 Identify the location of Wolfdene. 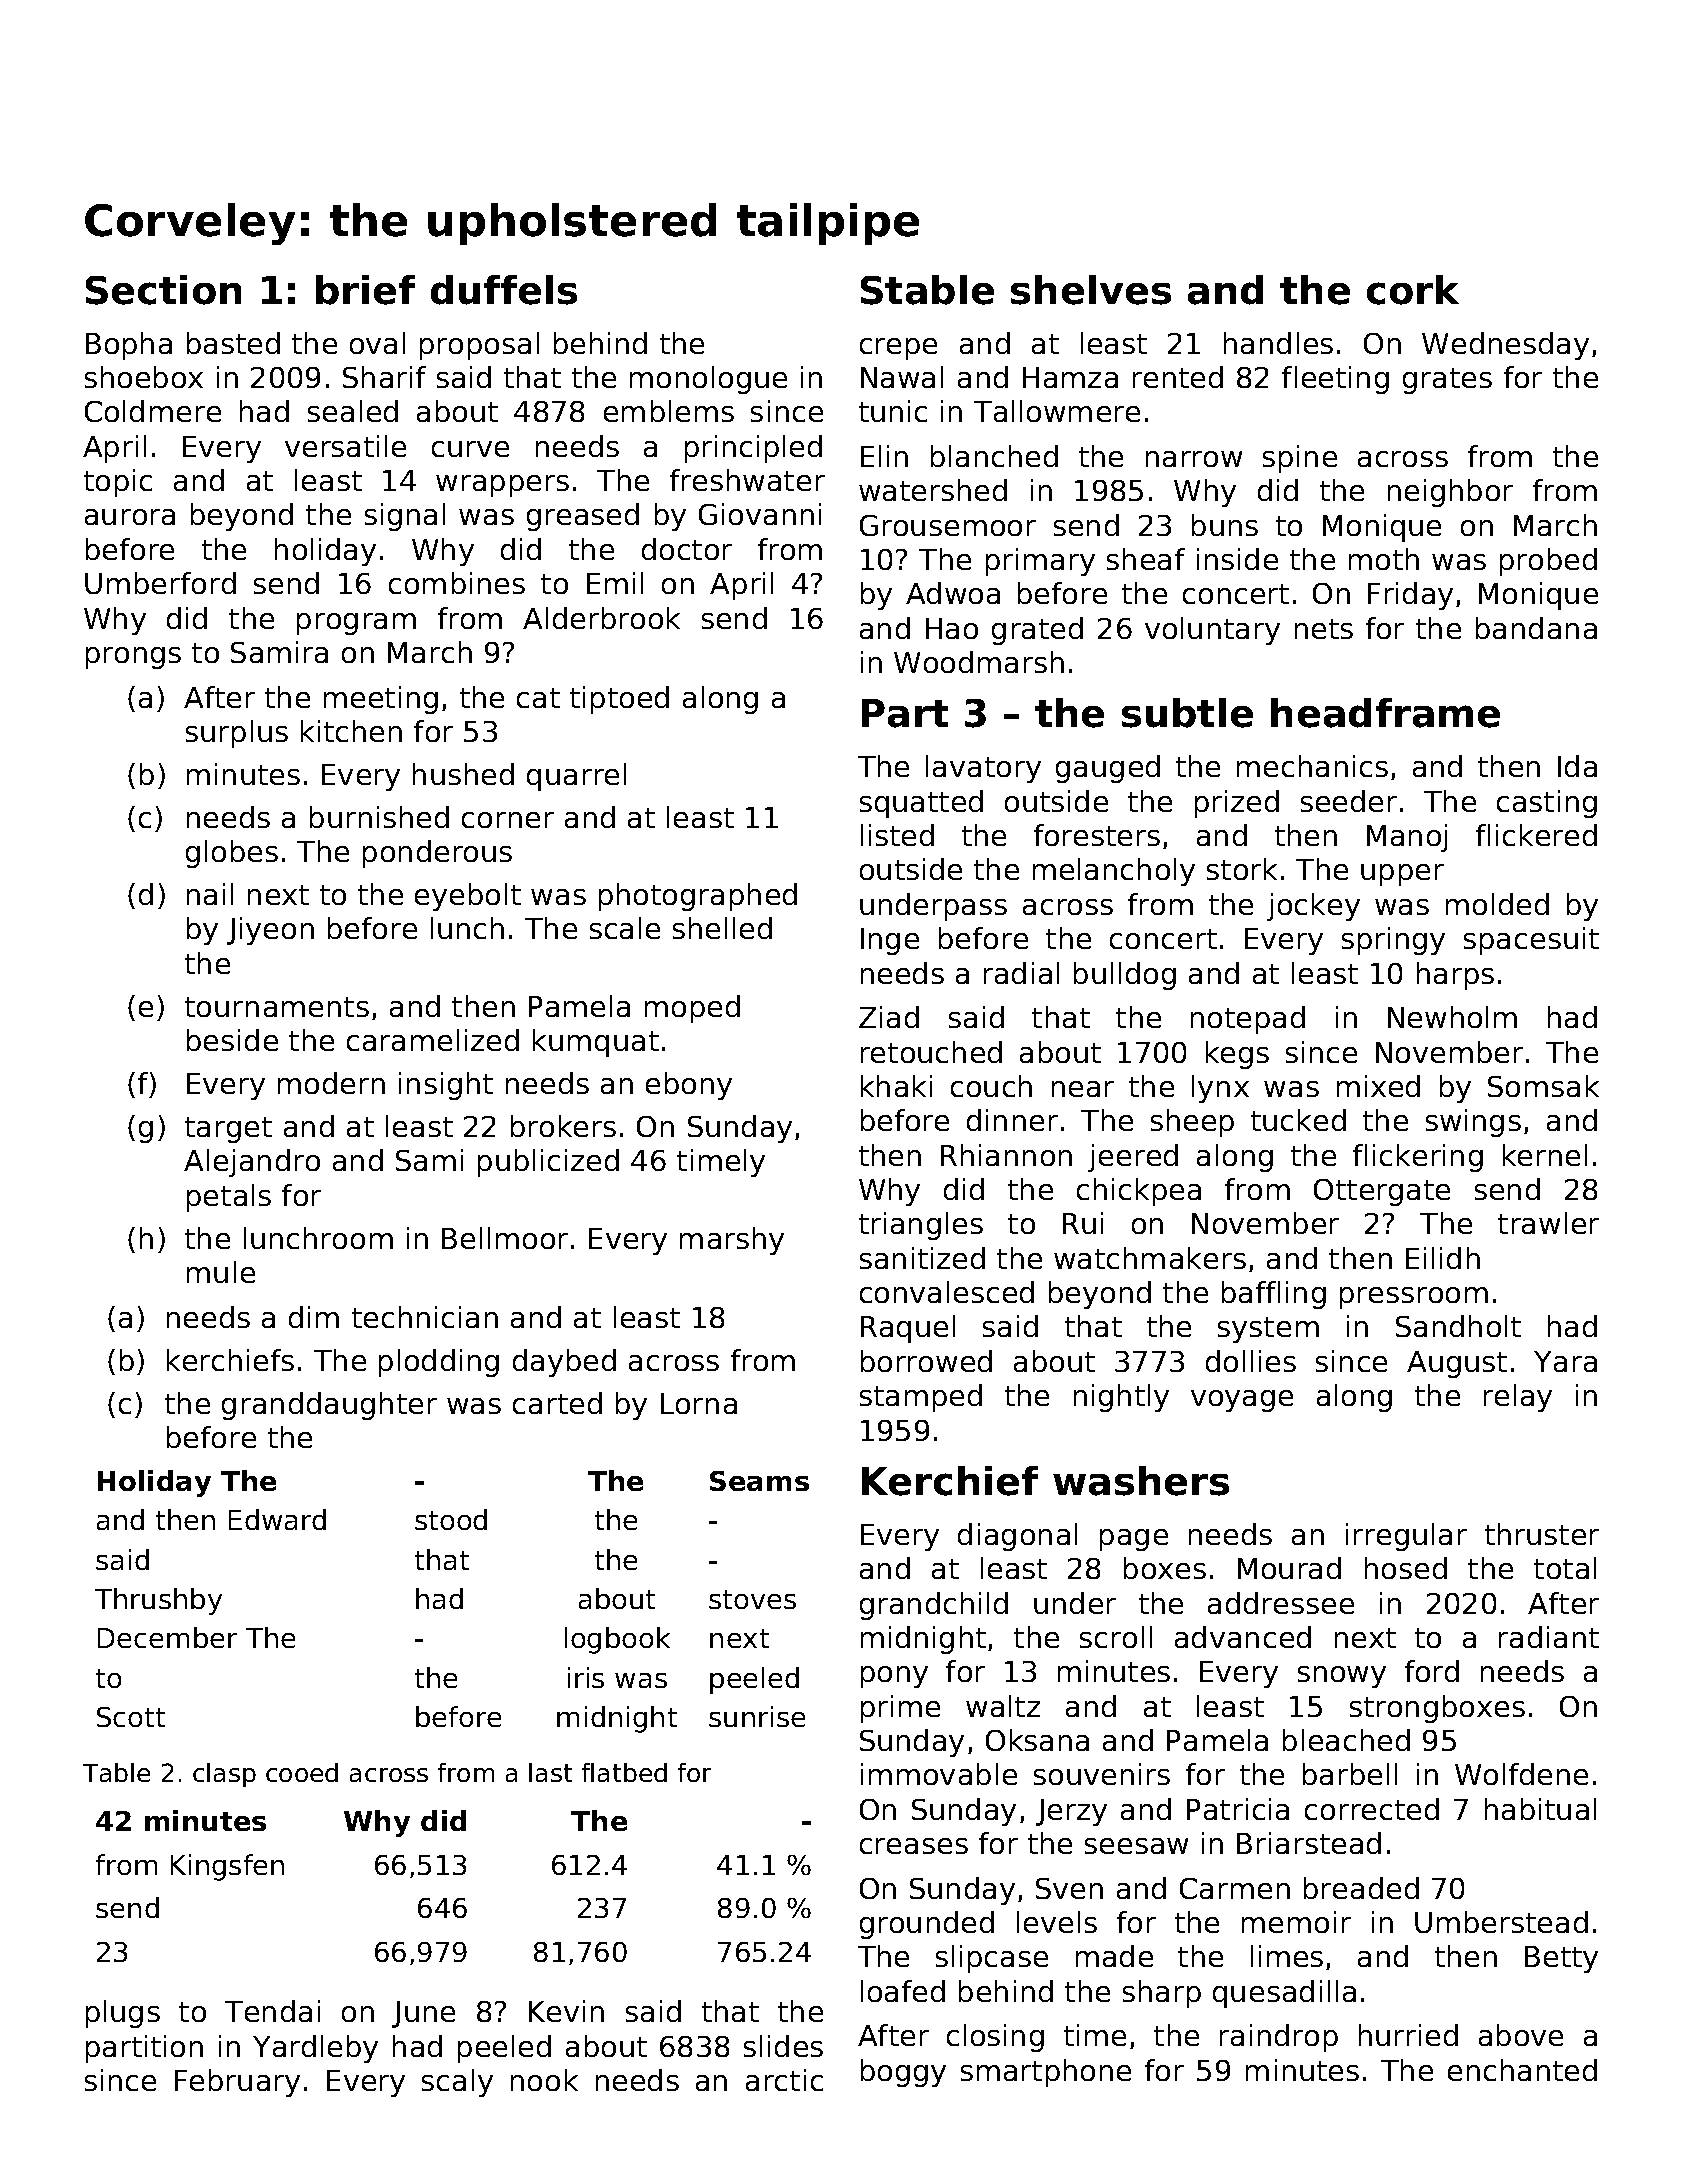
(1521, 1774).
